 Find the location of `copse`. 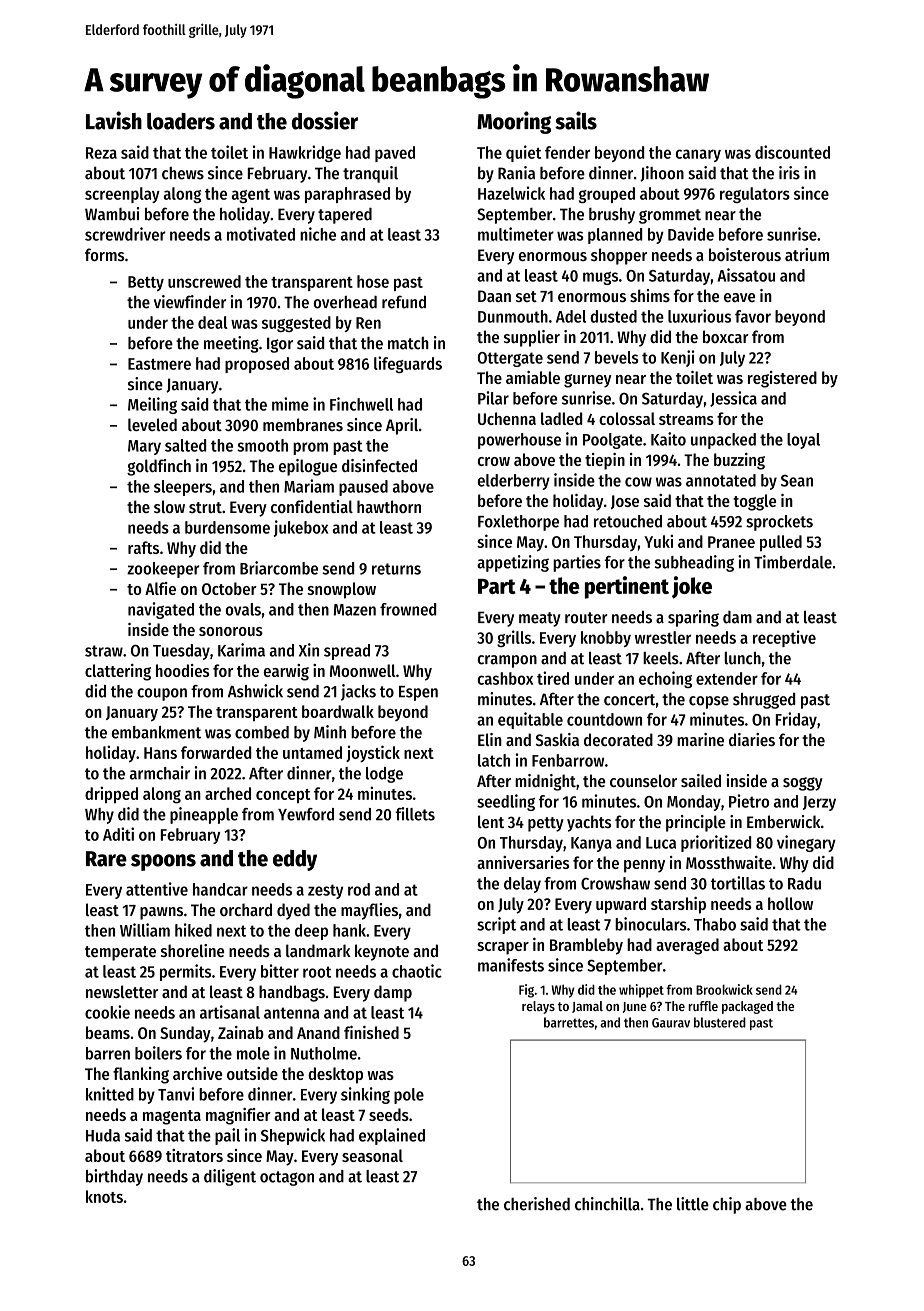

copse is located at coordinates (709, 702).
